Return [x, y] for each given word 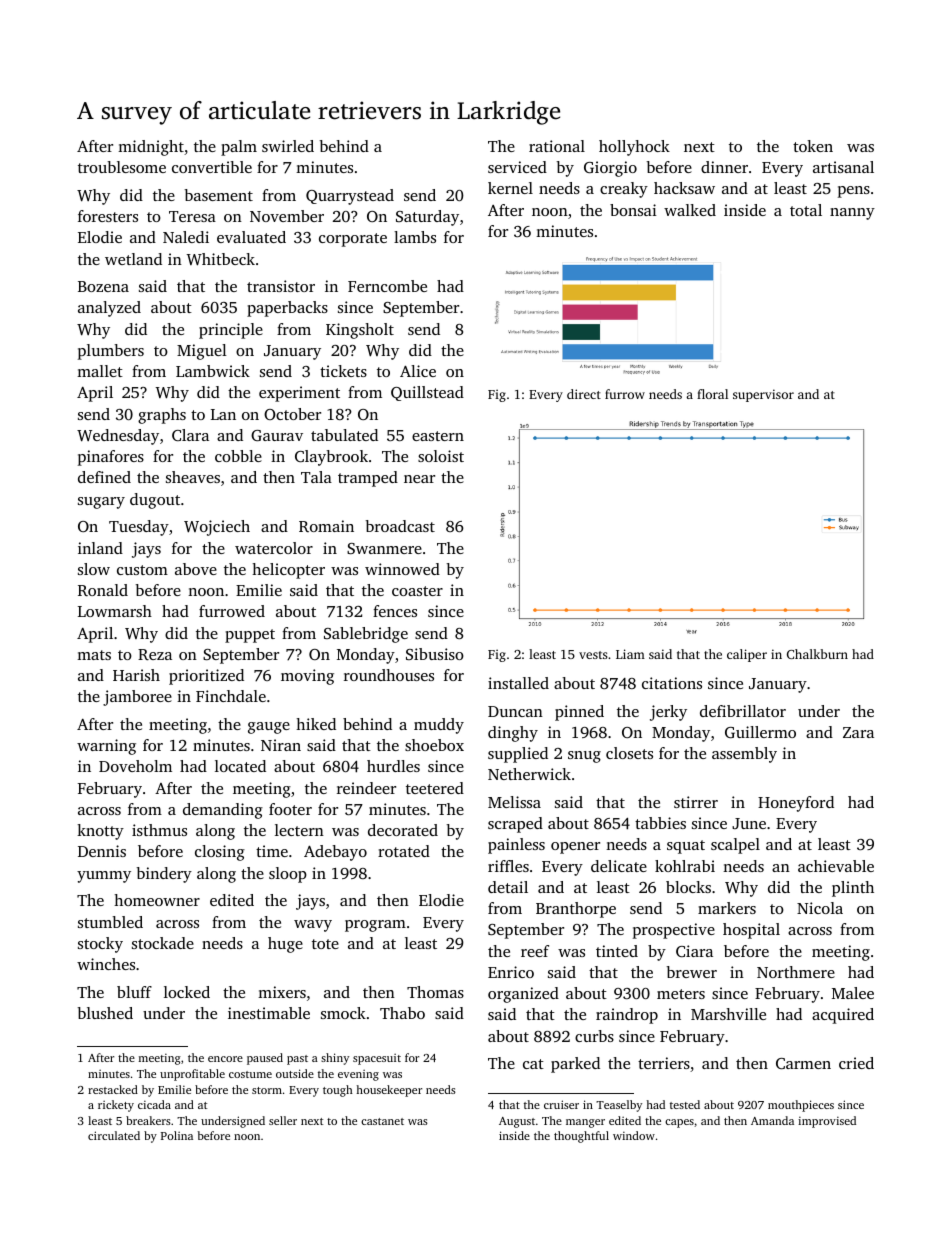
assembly [744, 755]
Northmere [796, 972]
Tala [316, 477]
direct [584, 394]
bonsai [633, 210]
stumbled [110, 922]
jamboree [137, 698]
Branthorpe [576, 910]
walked [690, 210]
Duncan [515, 711]
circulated [114, 1135]
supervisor [763, 395]
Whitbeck [220, 259]
